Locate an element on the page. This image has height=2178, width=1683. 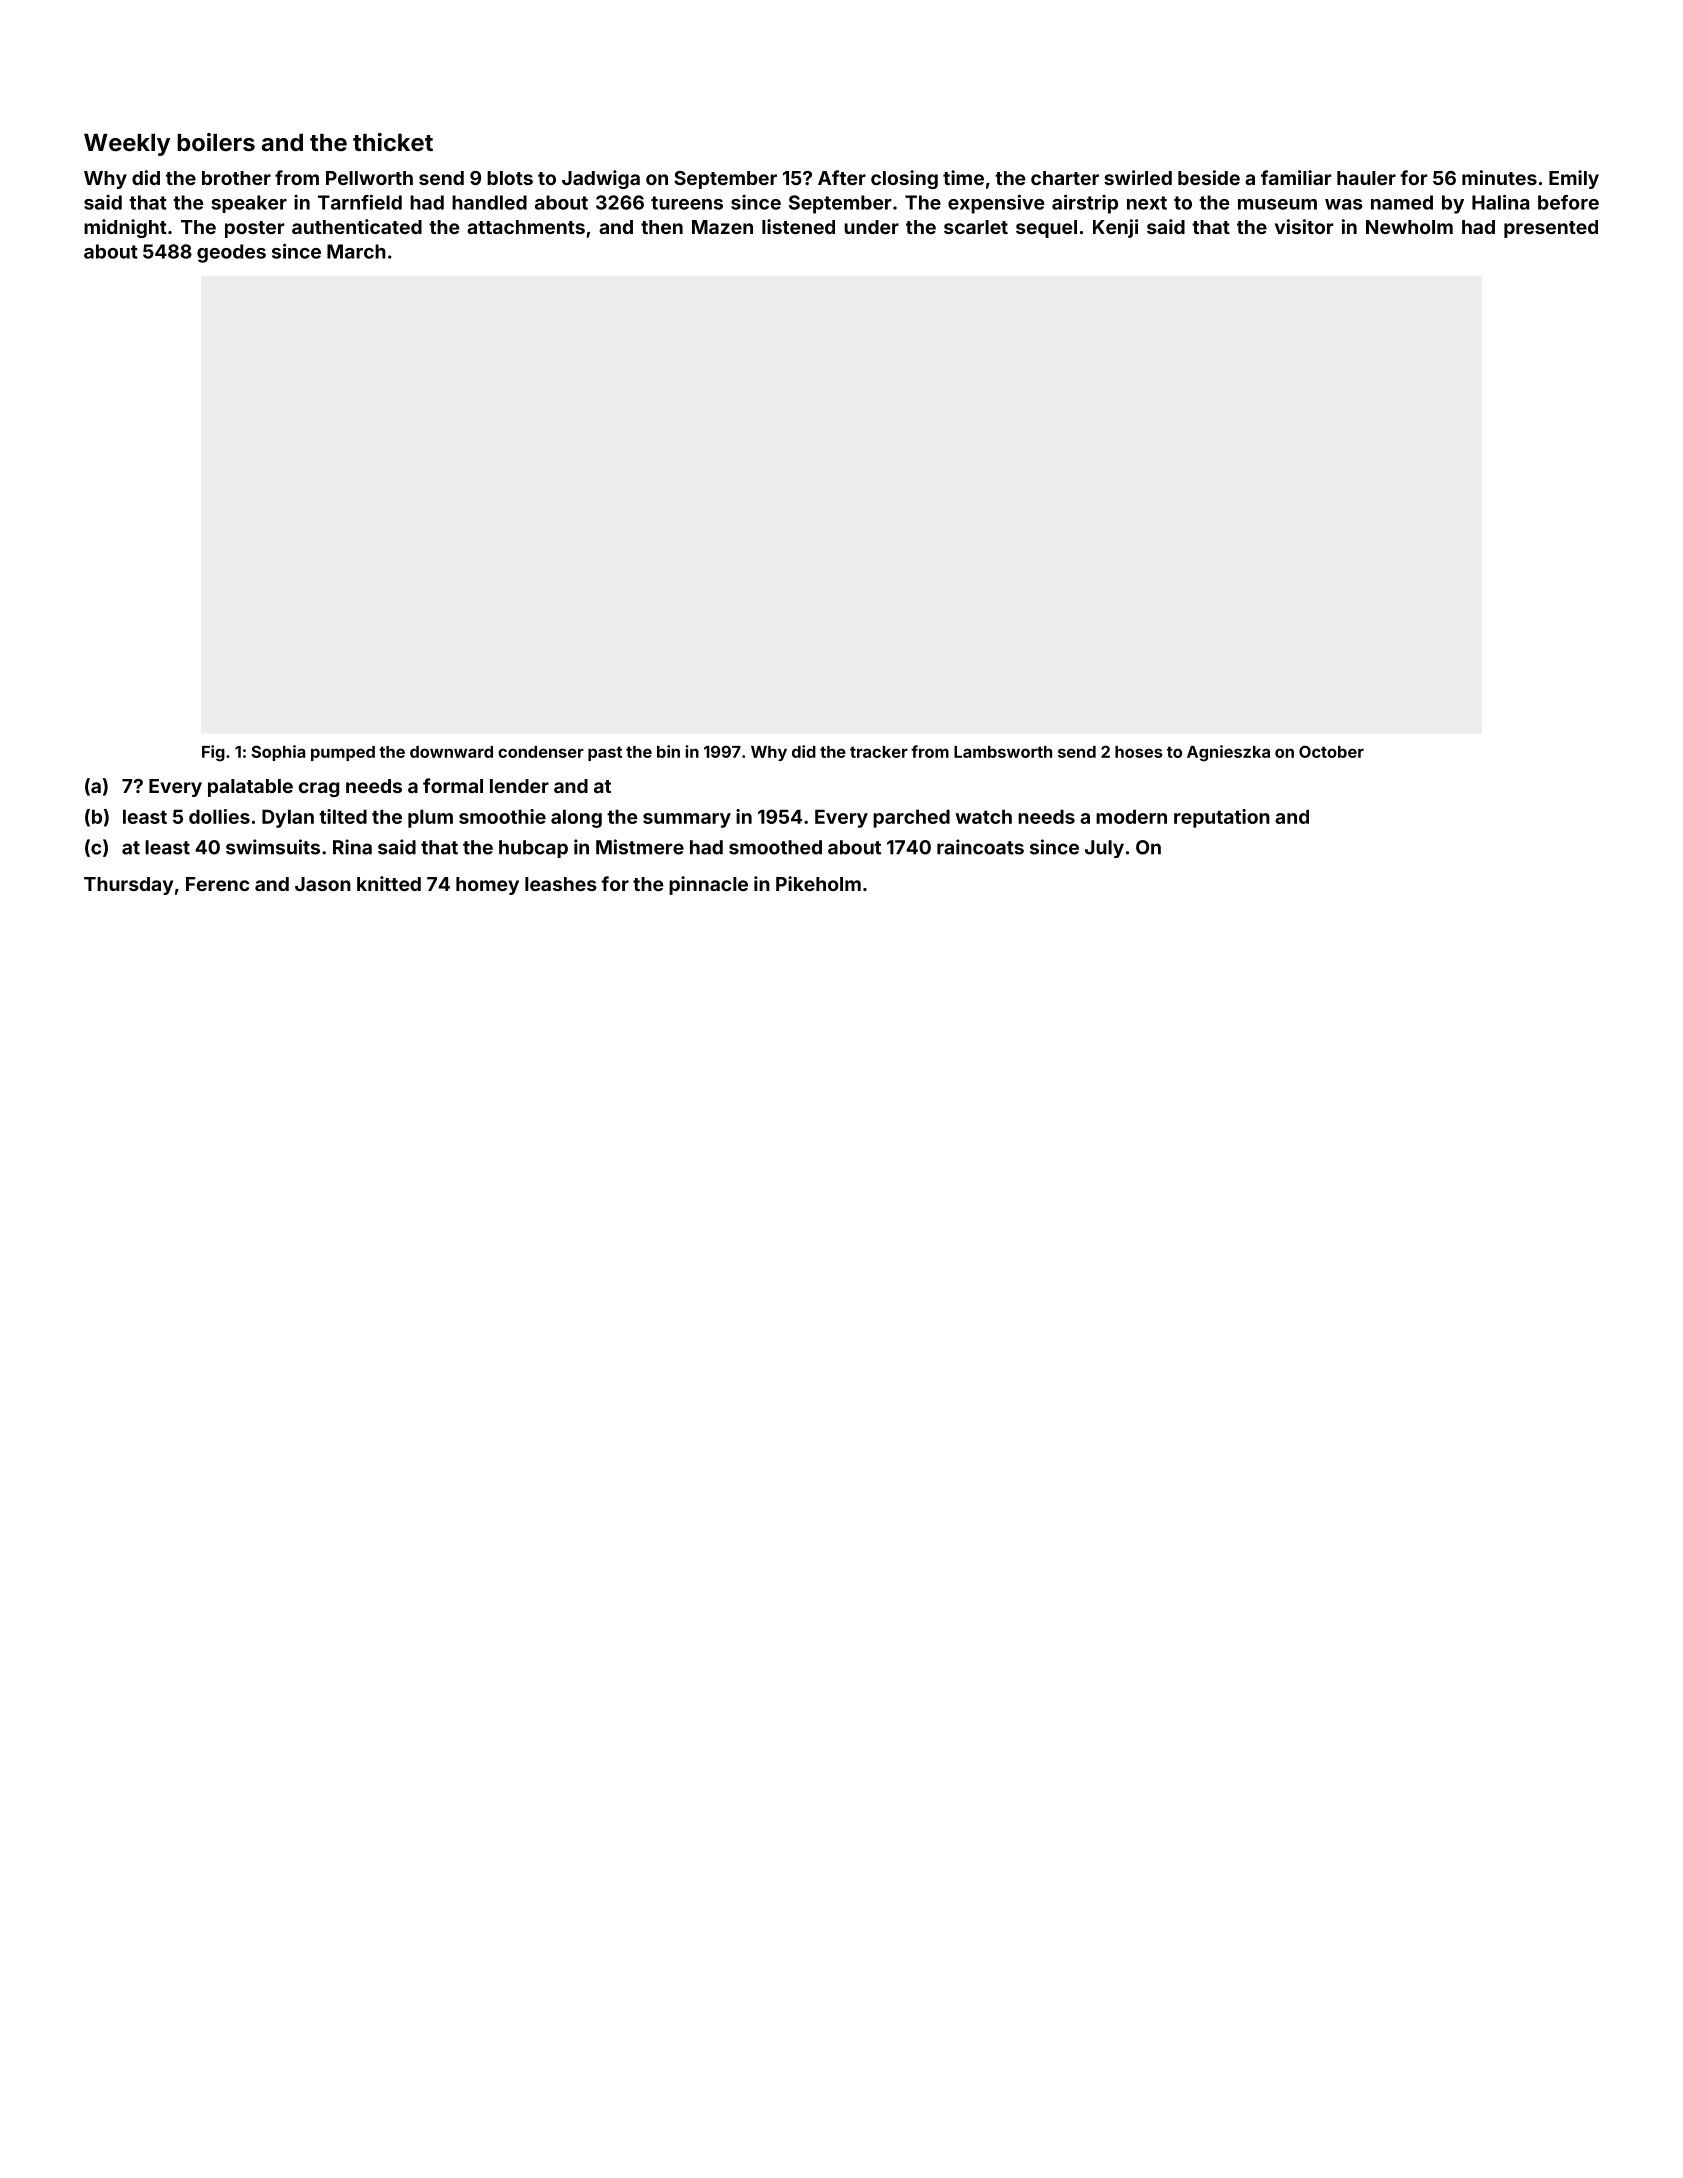
July is located at coordinates (1104, 849).
